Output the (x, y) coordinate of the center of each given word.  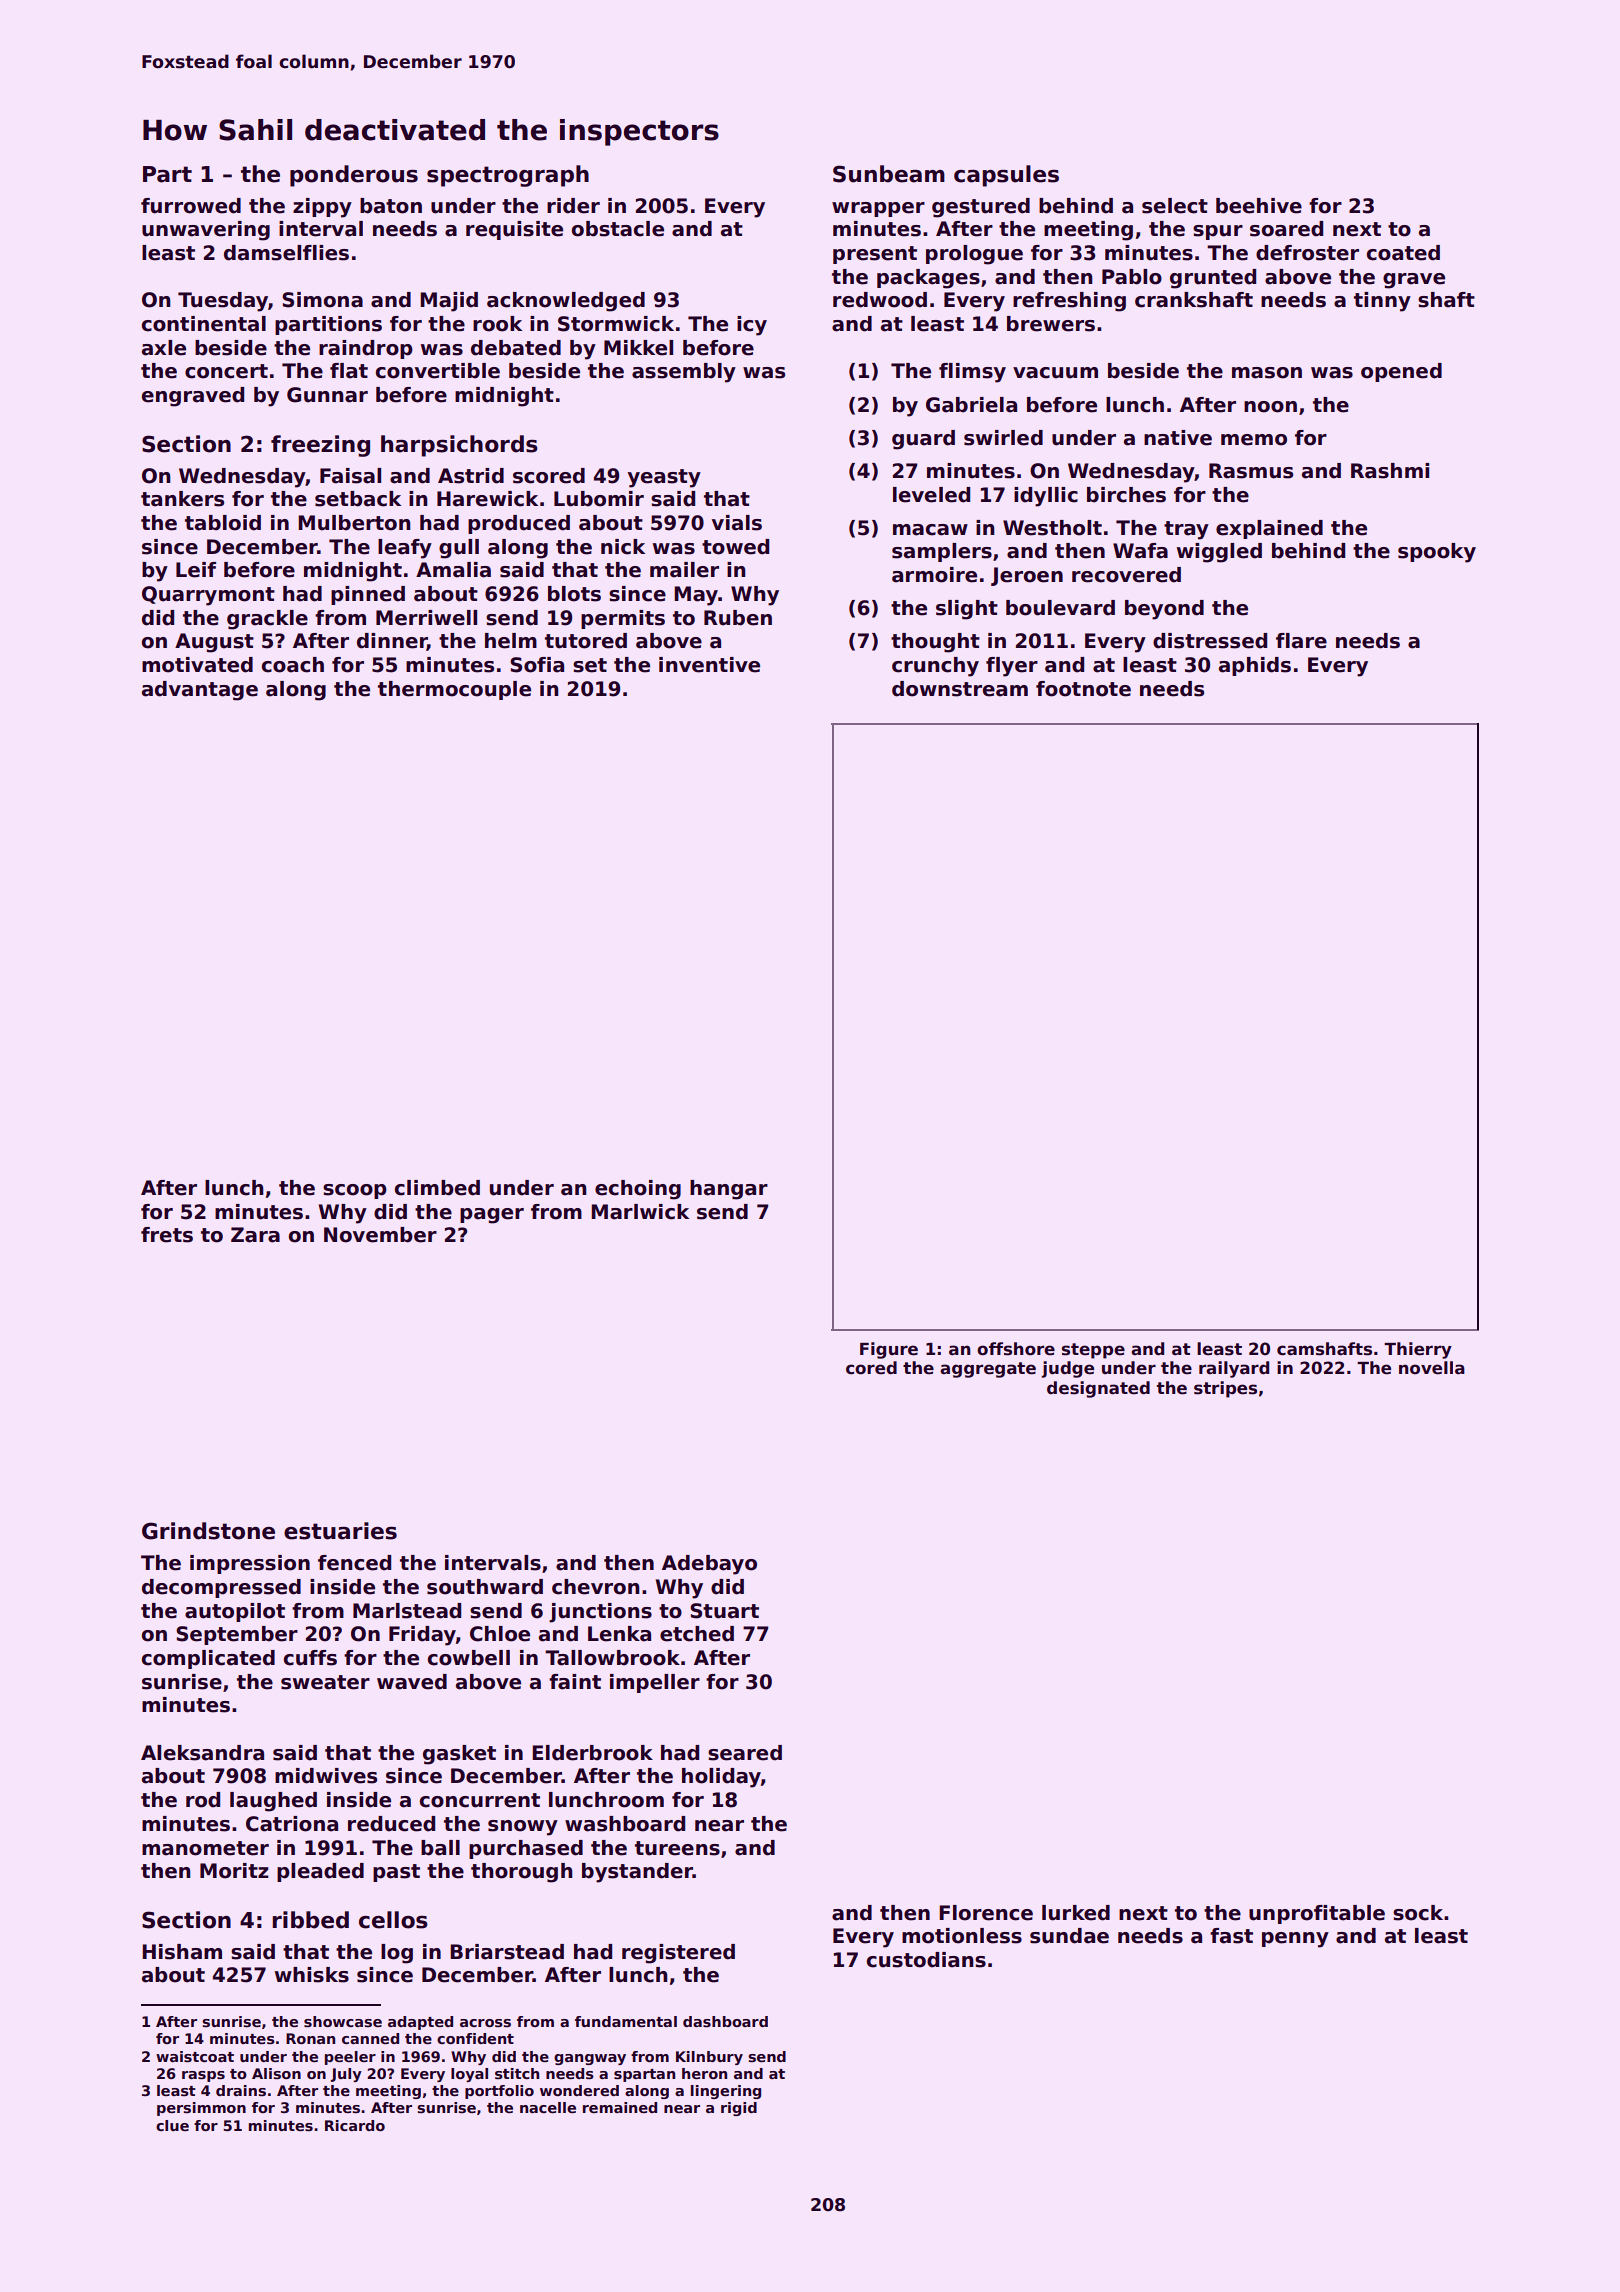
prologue (974, 255)
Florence (986, 1913)
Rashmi (1390, 471)
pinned (368, 595)
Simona (322, 300)
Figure (889, 1350)
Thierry (1418, 1350)
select (1175, 206)
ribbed (310, 1920)
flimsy (972, 373)
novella (1432, 1368)
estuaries (340, 1531)
